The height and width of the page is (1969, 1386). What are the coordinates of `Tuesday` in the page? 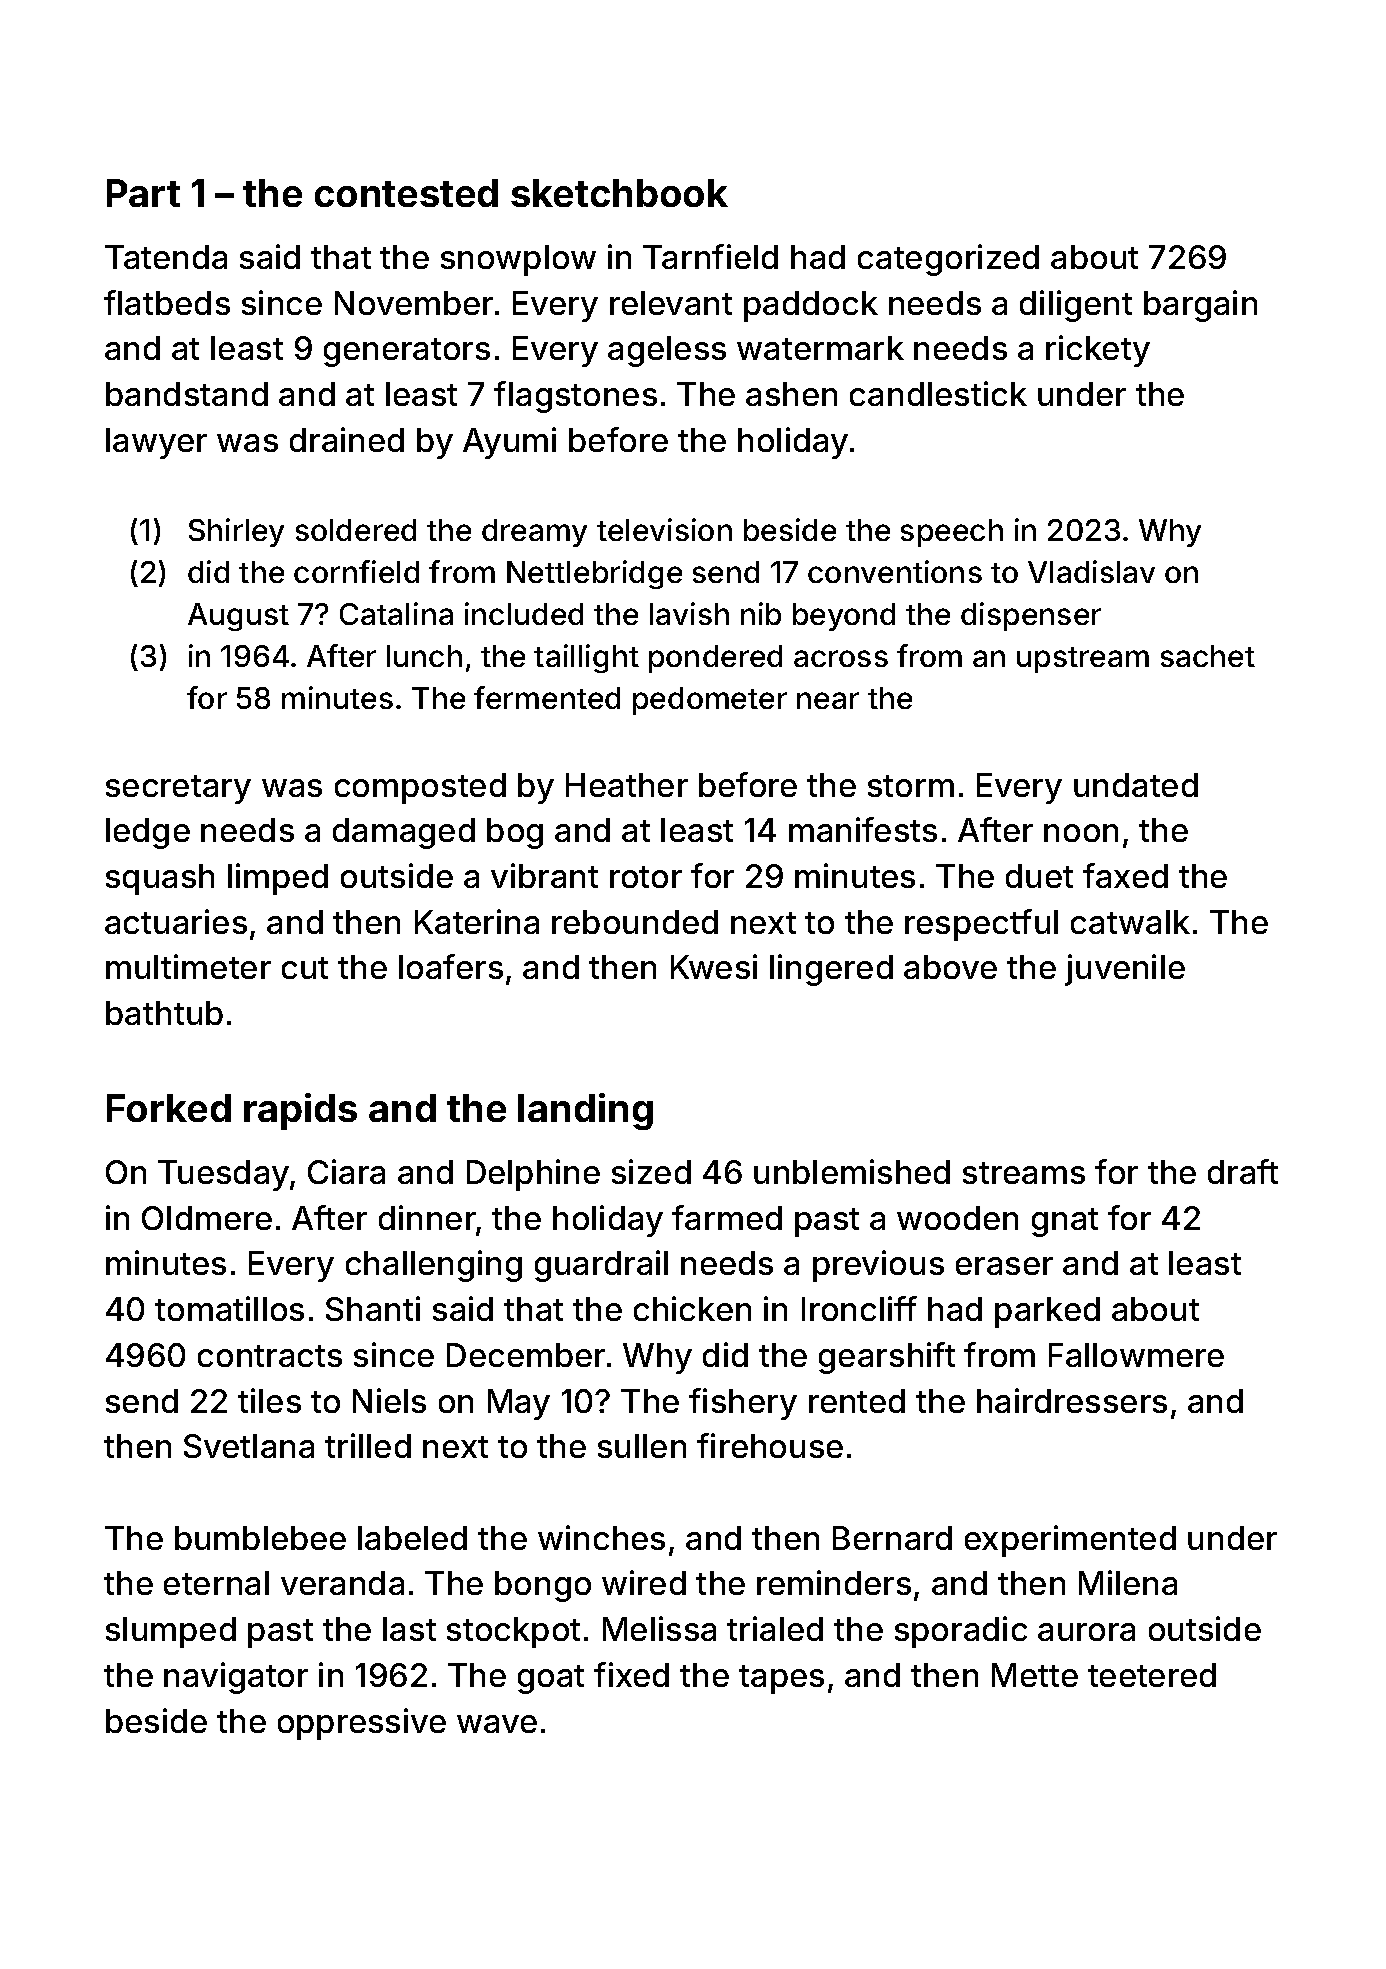 It's located at (223, 1175).
